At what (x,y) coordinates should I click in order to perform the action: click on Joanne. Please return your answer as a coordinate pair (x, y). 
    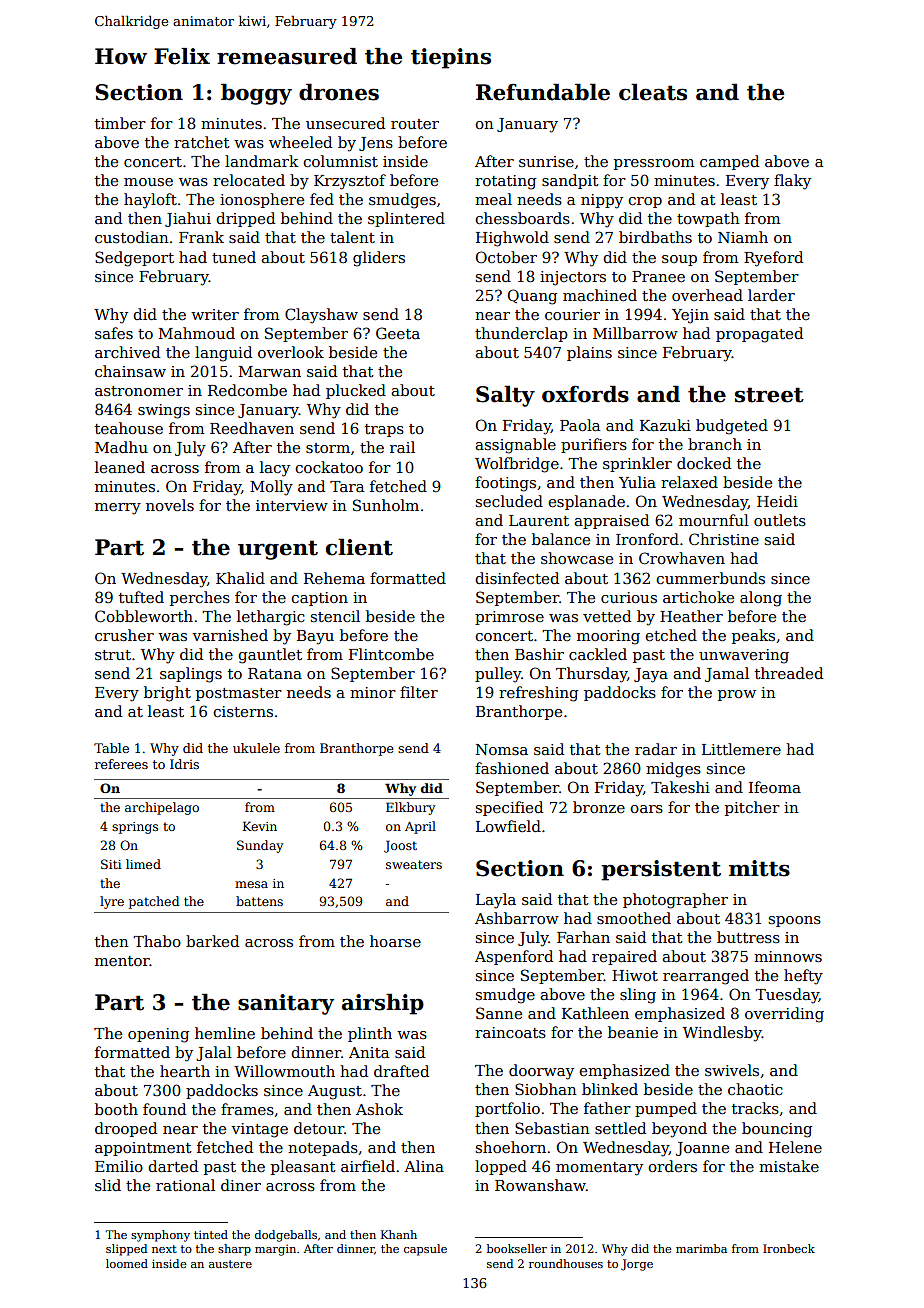
    Looking at the image, I should click on (702, 1149).
